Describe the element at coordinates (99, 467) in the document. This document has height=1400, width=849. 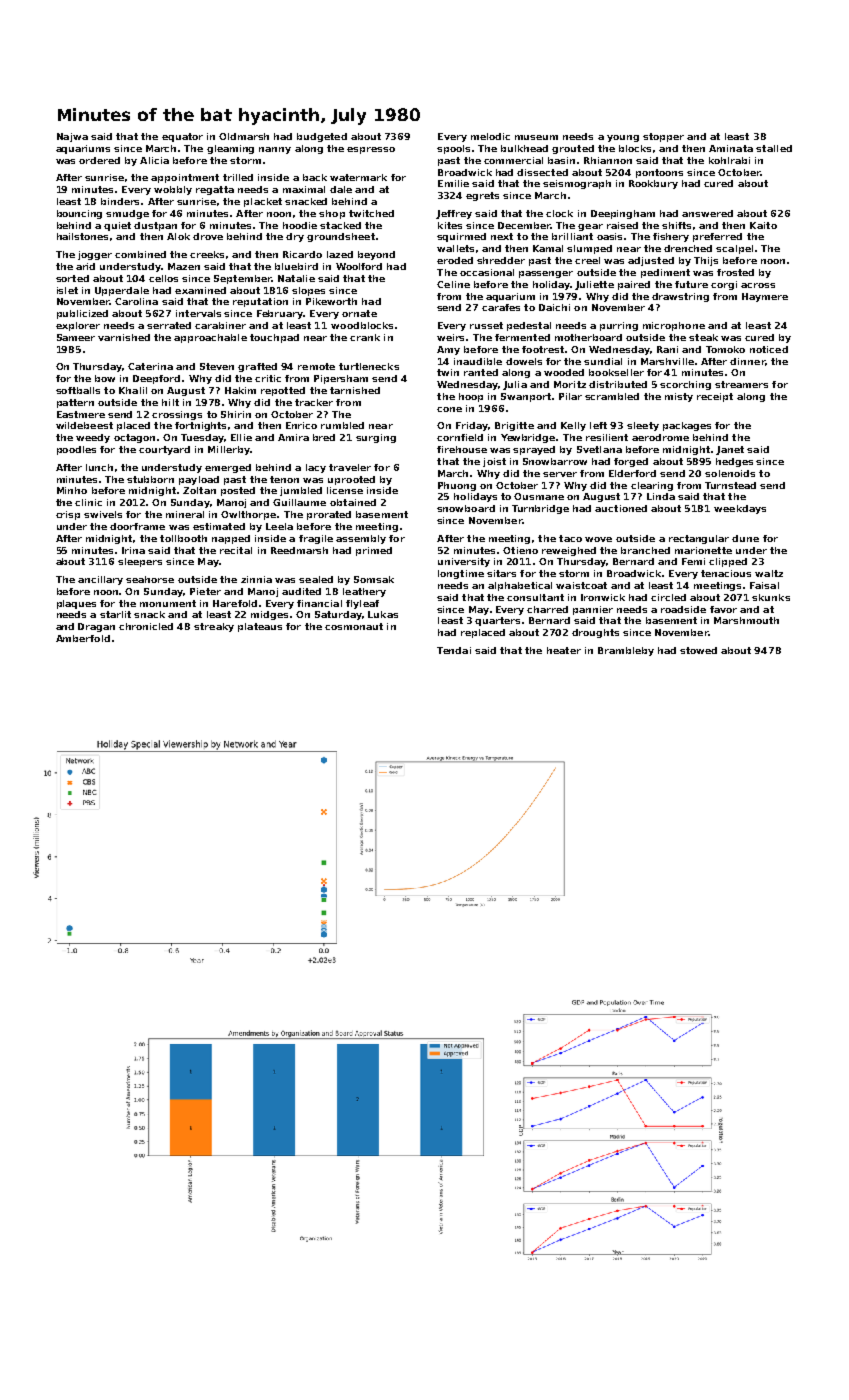
I see `lunch` at that location.
